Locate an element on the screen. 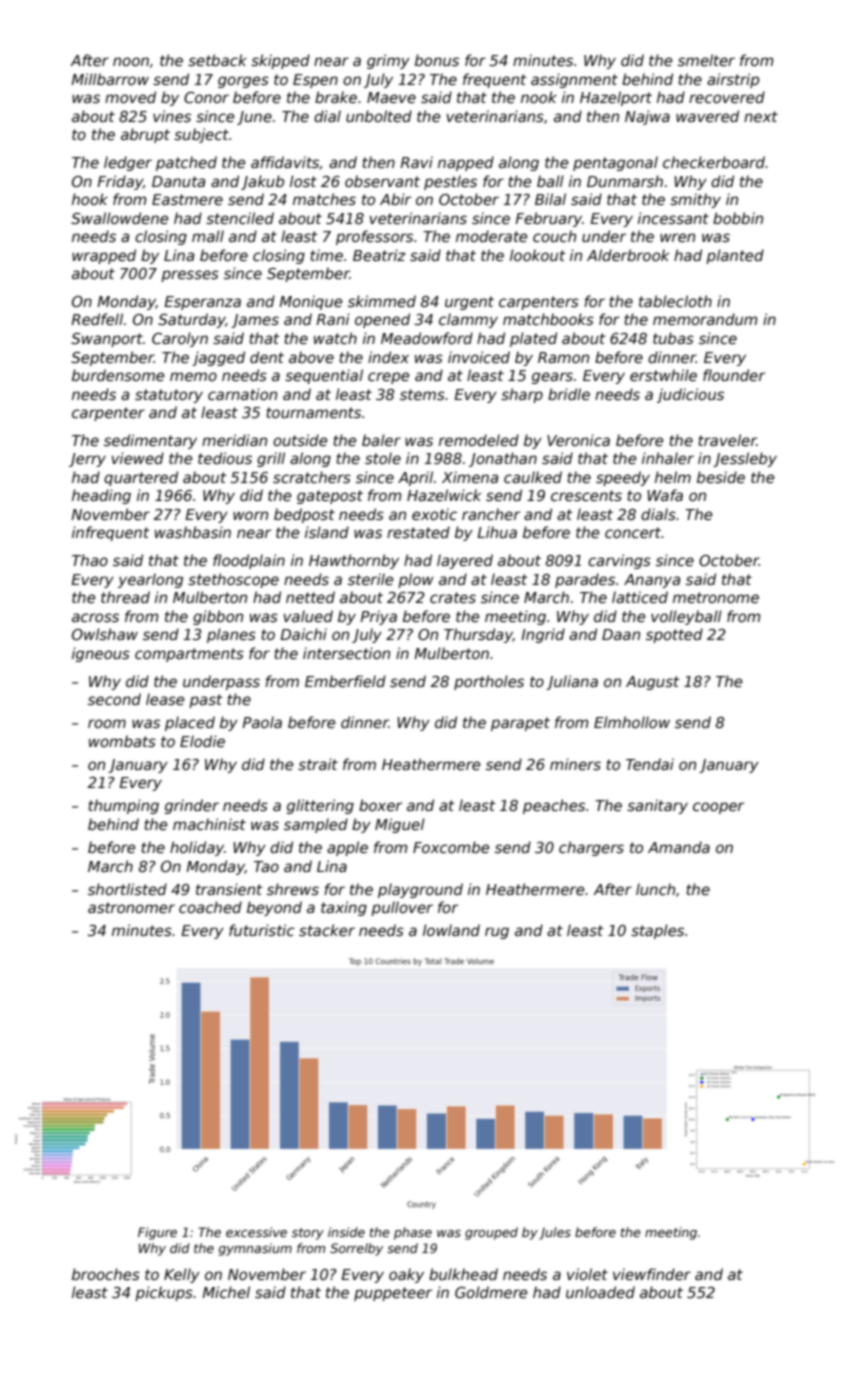 Image resolution: width=849 pixels, height=1400 pixels. astronomer is located at coordinates (131, 907).
